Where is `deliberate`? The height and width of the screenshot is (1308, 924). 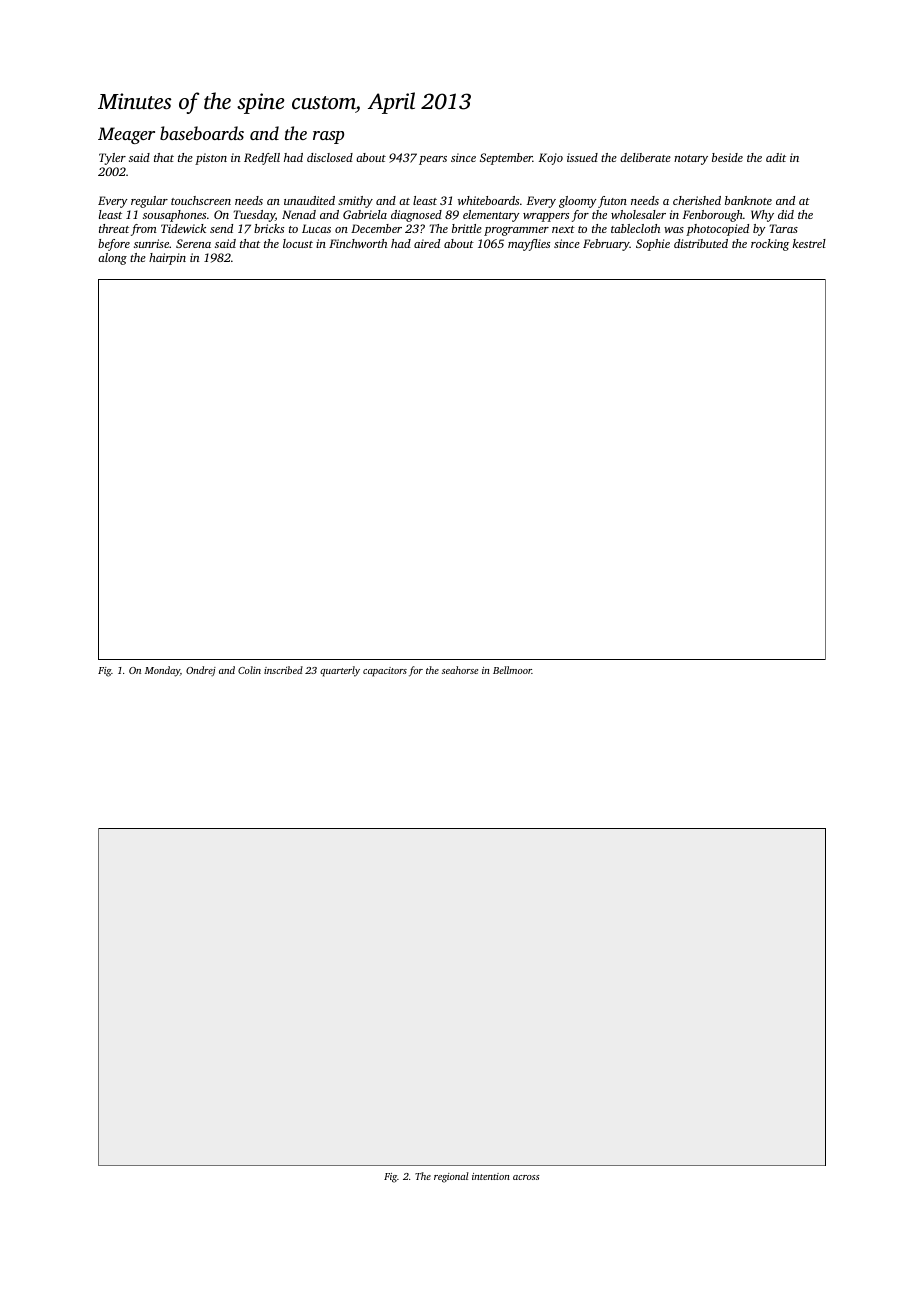
deliberate is located at coordinates (645, 157).
